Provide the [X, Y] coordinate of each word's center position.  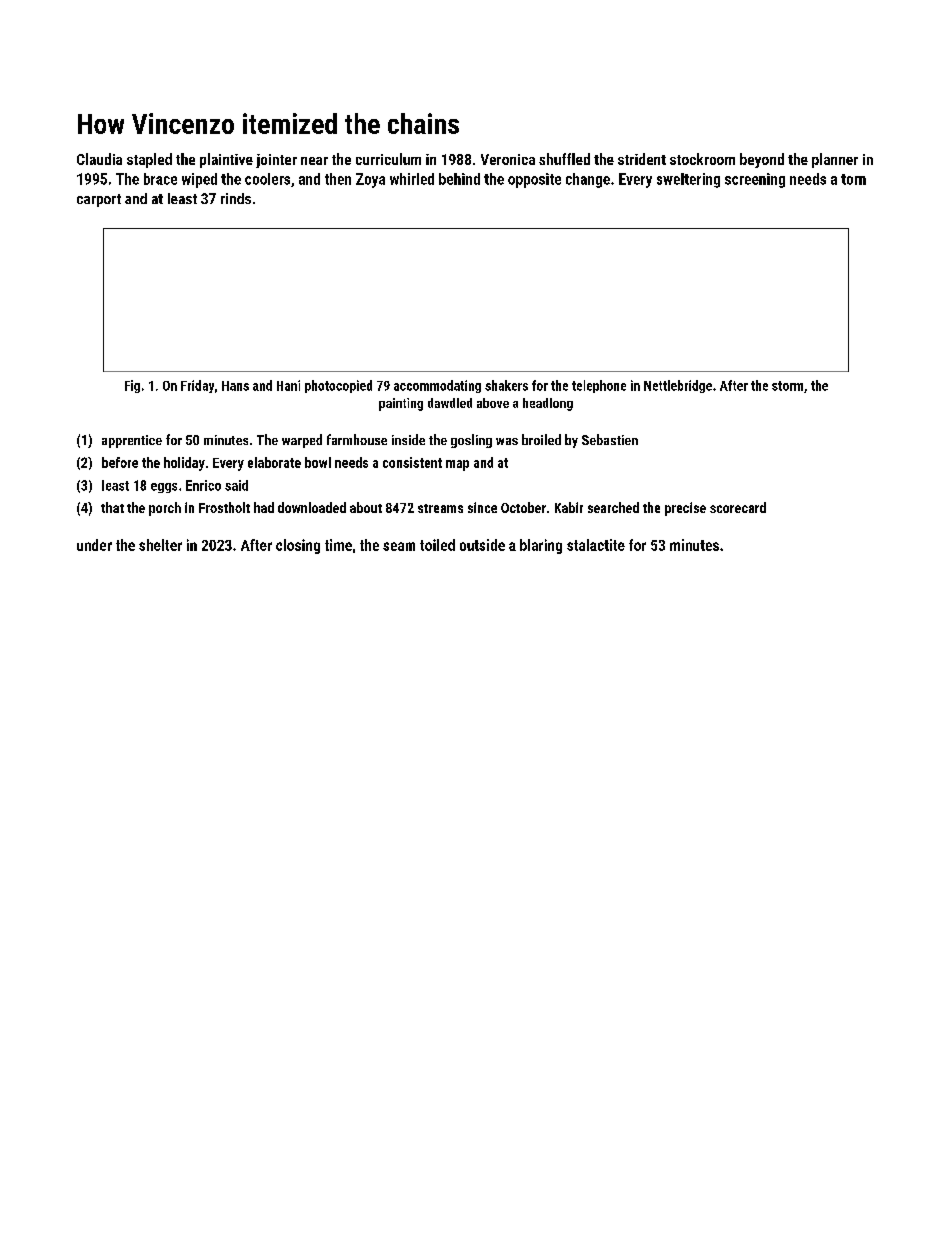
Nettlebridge [678, 386]
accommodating [437, 386]
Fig [132, 386]
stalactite [596, 545]
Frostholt [224, 507]
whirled [412, 179]
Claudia [99, 159]
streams [440, 508]
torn [853, 179]
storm [787, 386]
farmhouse [357, 439]
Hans [235, 386]
